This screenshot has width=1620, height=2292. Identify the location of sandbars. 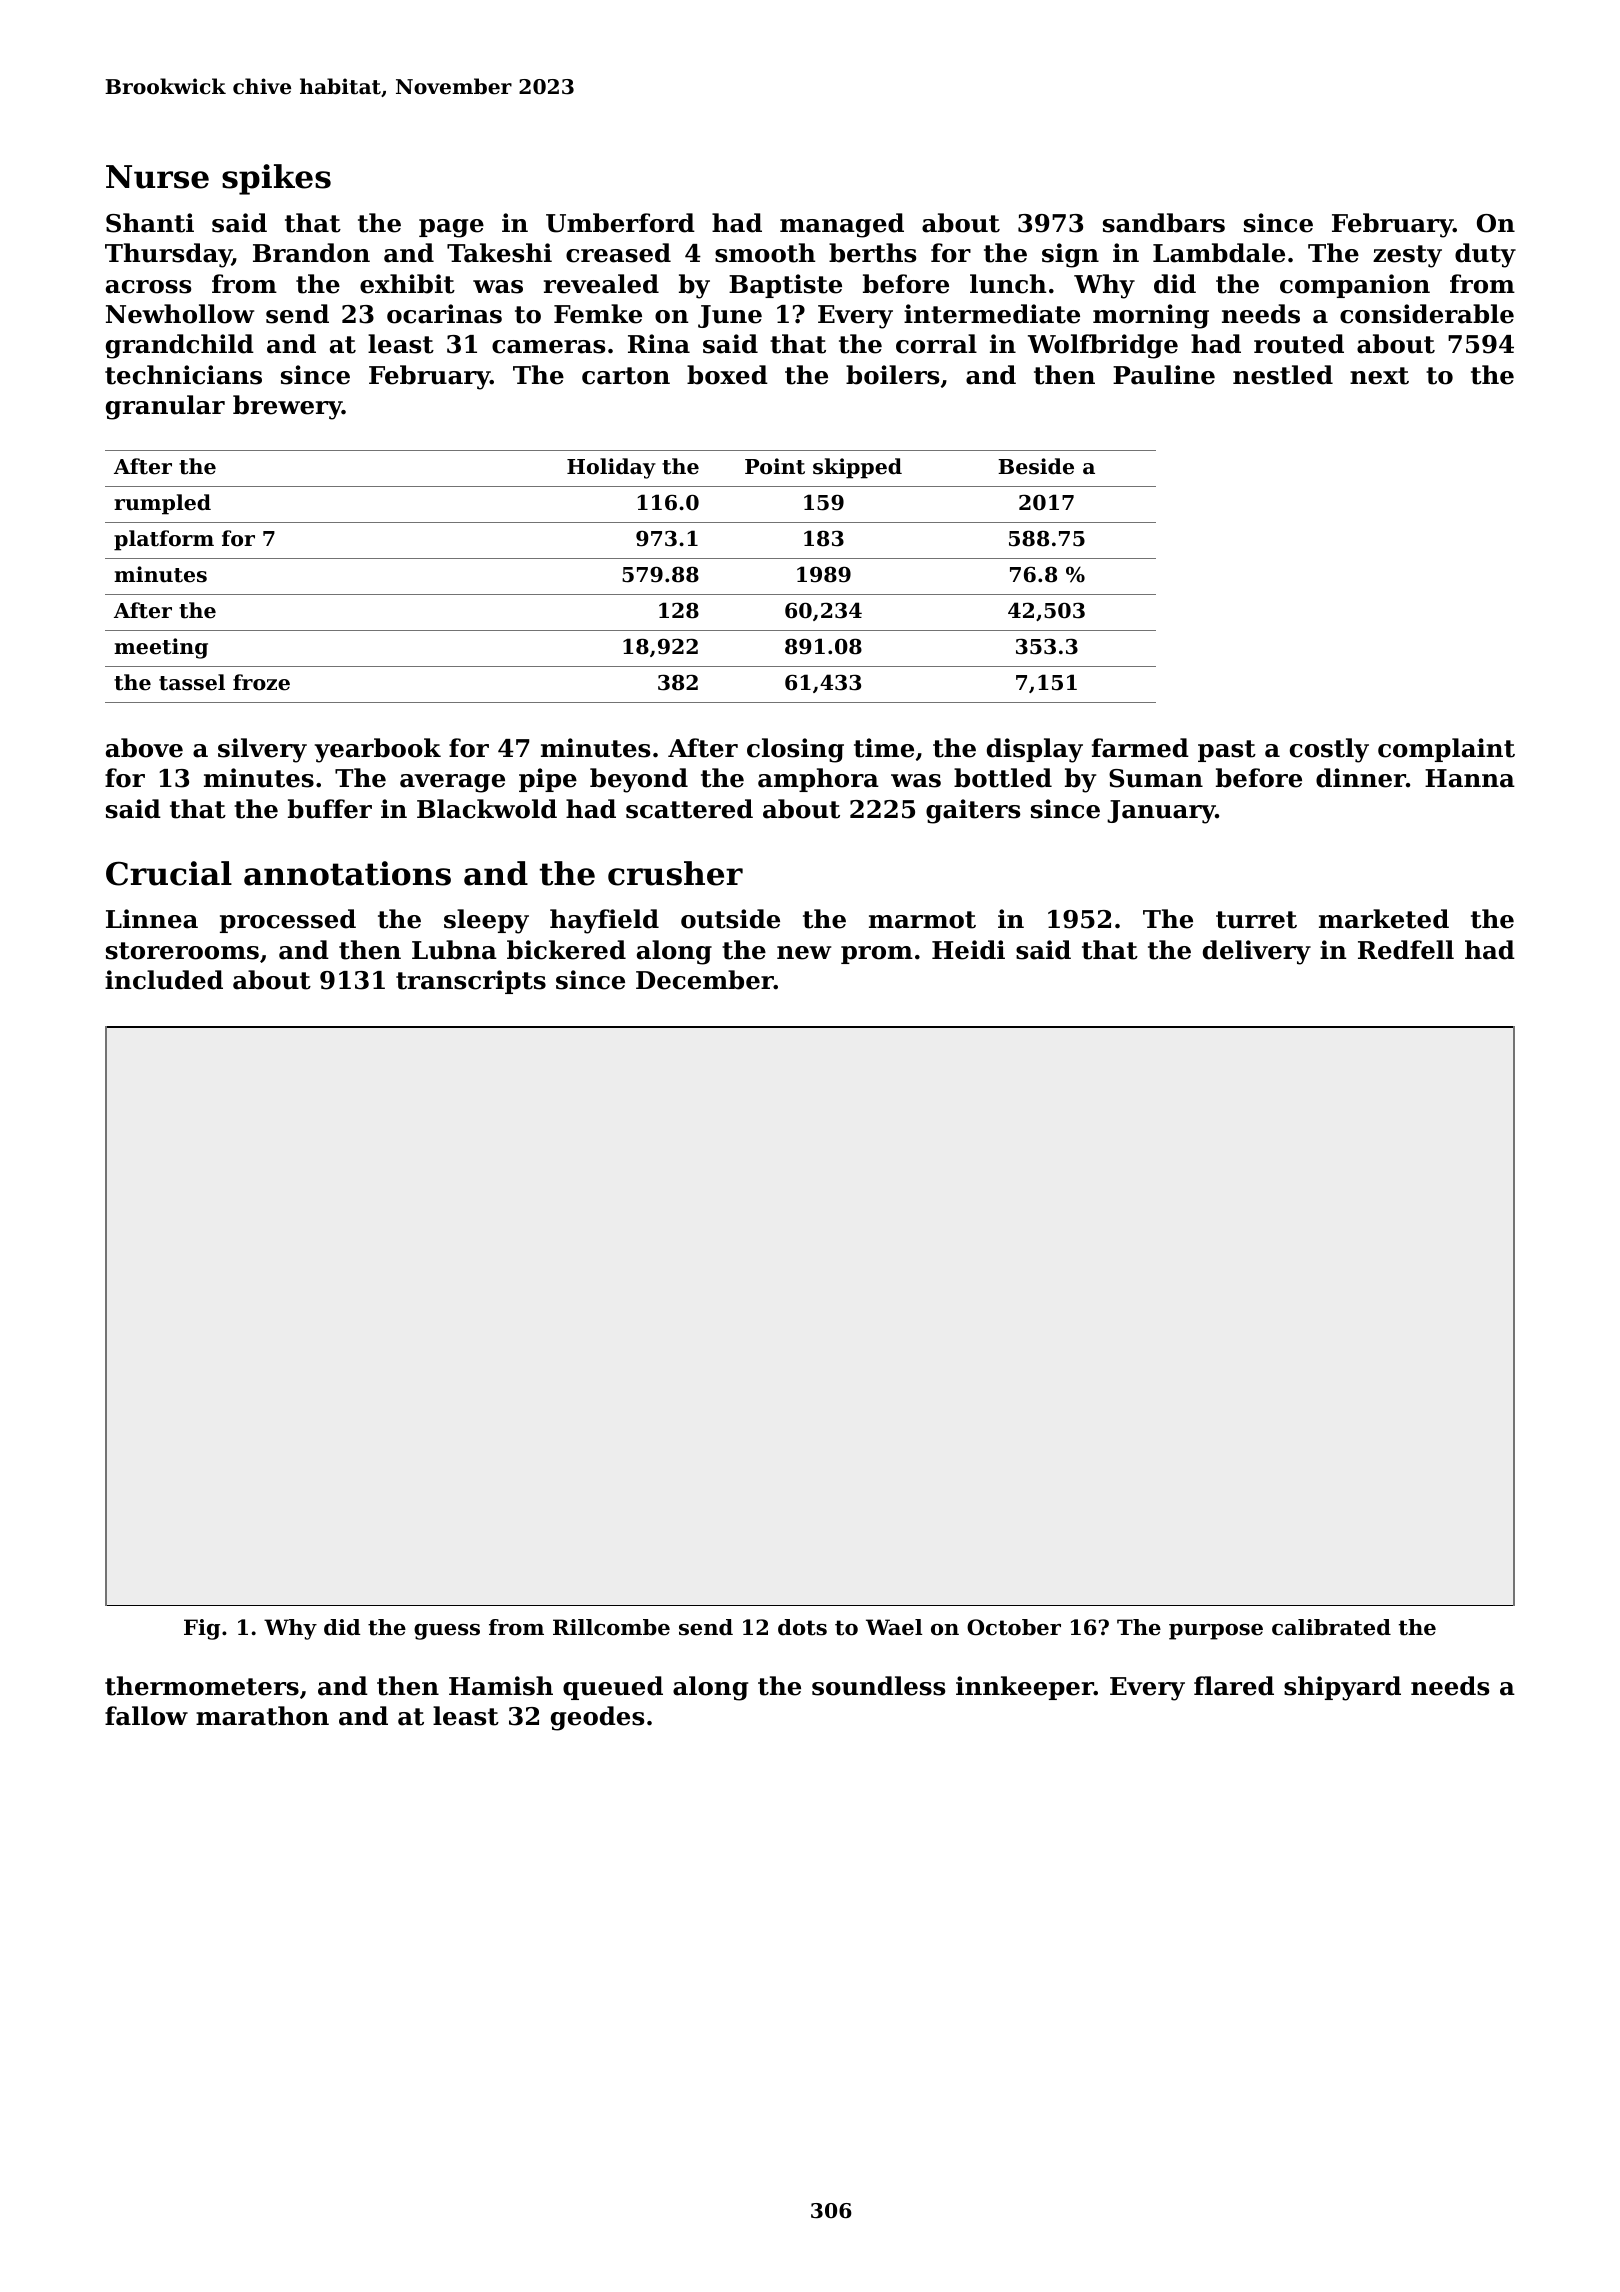
(1164, 223).
